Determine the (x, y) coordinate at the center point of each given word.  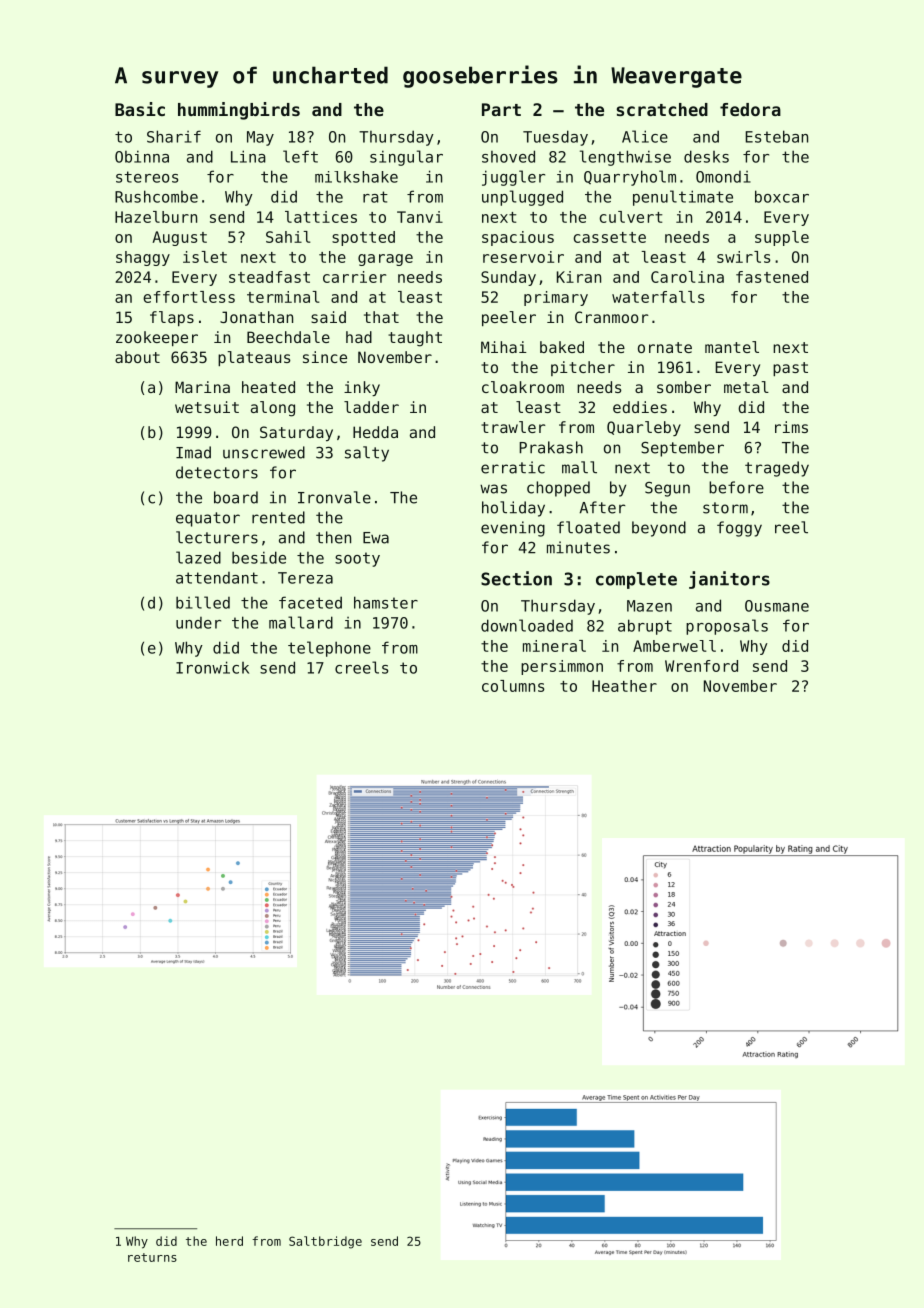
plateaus (254, 358)
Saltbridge (325, 1242)
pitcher (583, 368)
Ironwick (212, 667)
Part (501, 109)
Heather (624, 686)
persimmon (562, 667)
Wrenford (701, 666)
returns (152, 1257)
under (198, 623)
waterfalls (658, 297)
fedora (750, 109)
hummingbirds (239, 111)
